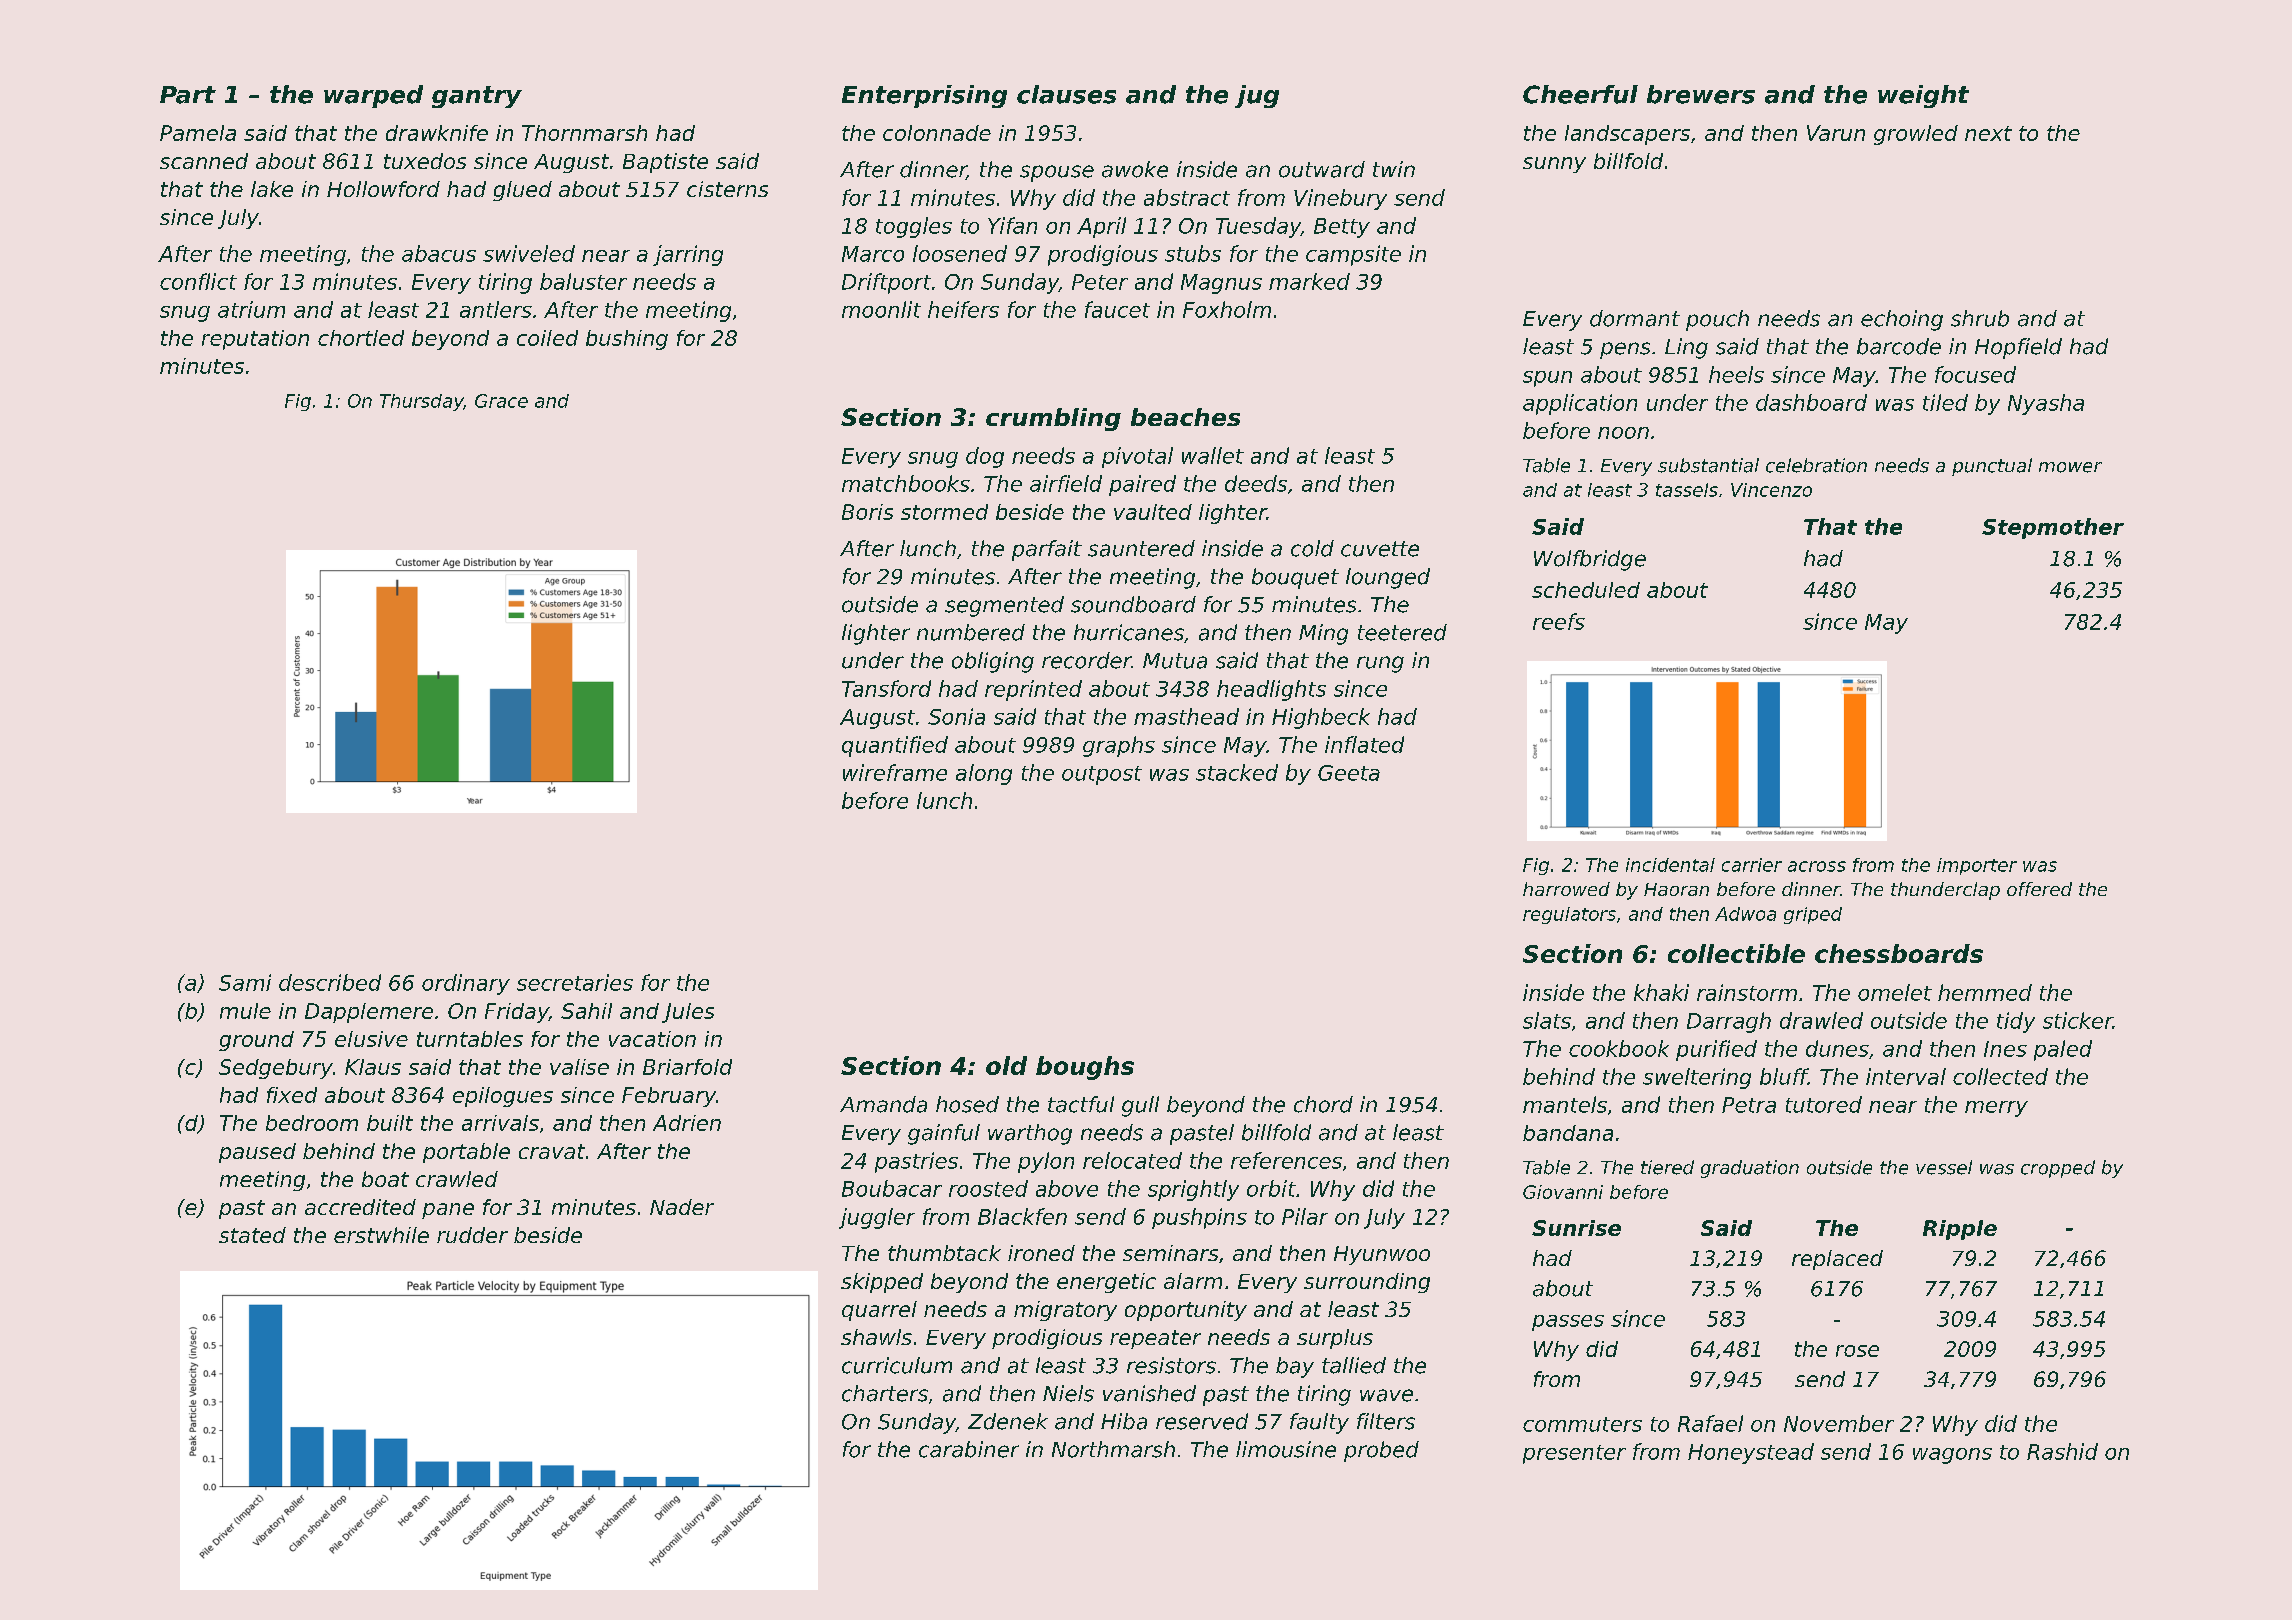 The width and height of the image is (2292, 1620). I want to click on described, so click(330, 982).
